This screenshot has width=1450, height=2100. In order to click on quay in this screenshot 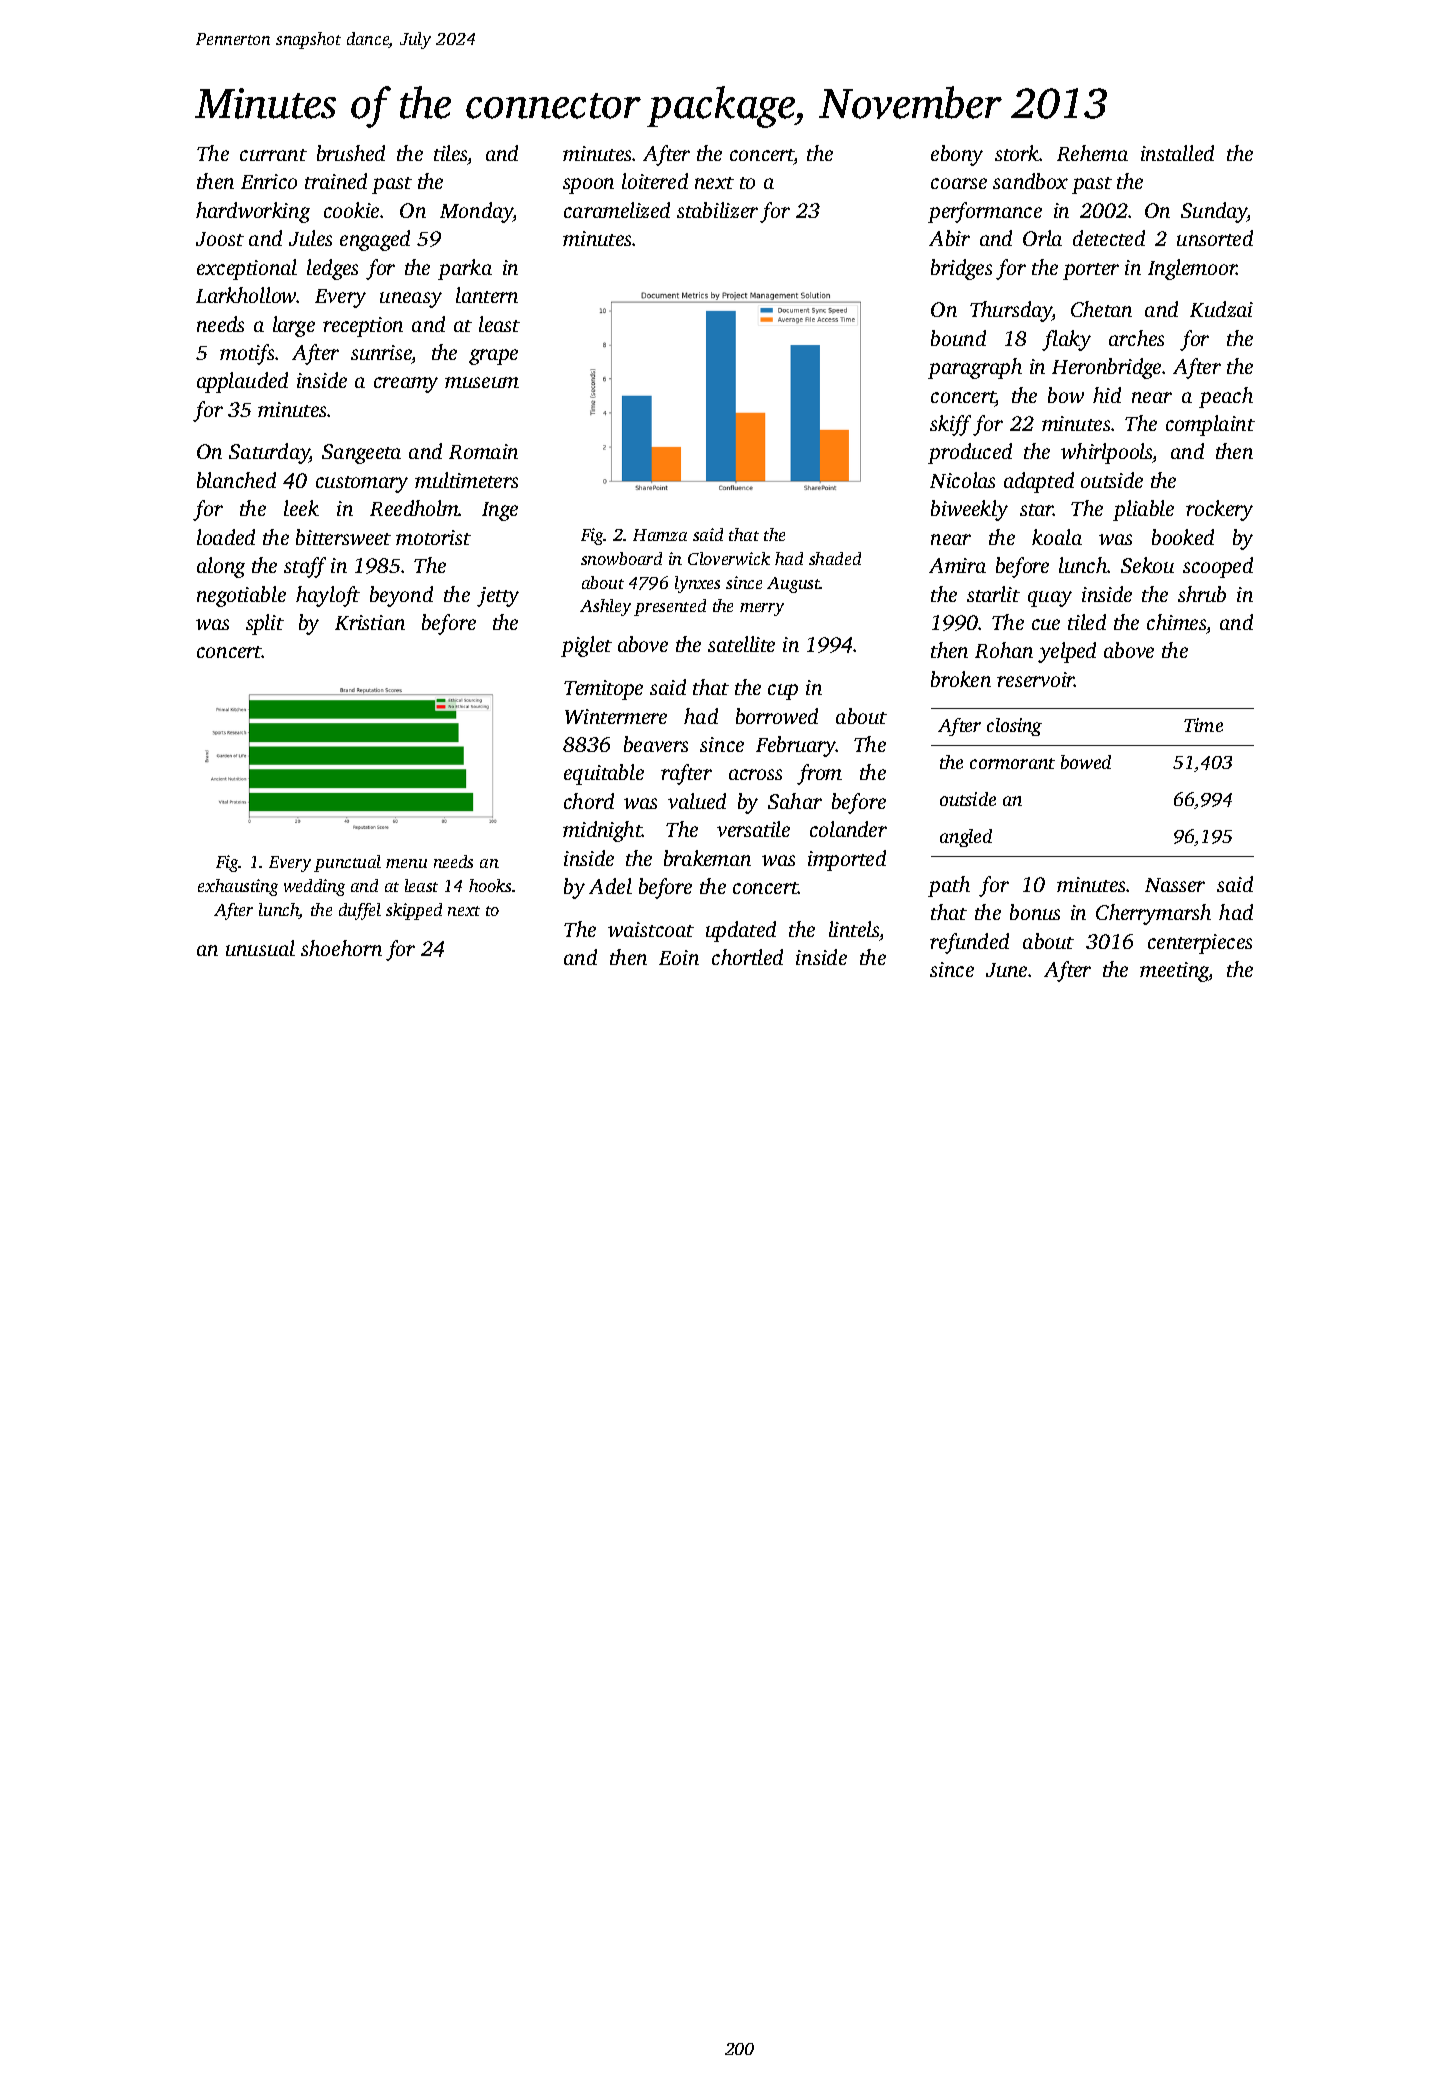, I will do `click(1050, 599)`.
